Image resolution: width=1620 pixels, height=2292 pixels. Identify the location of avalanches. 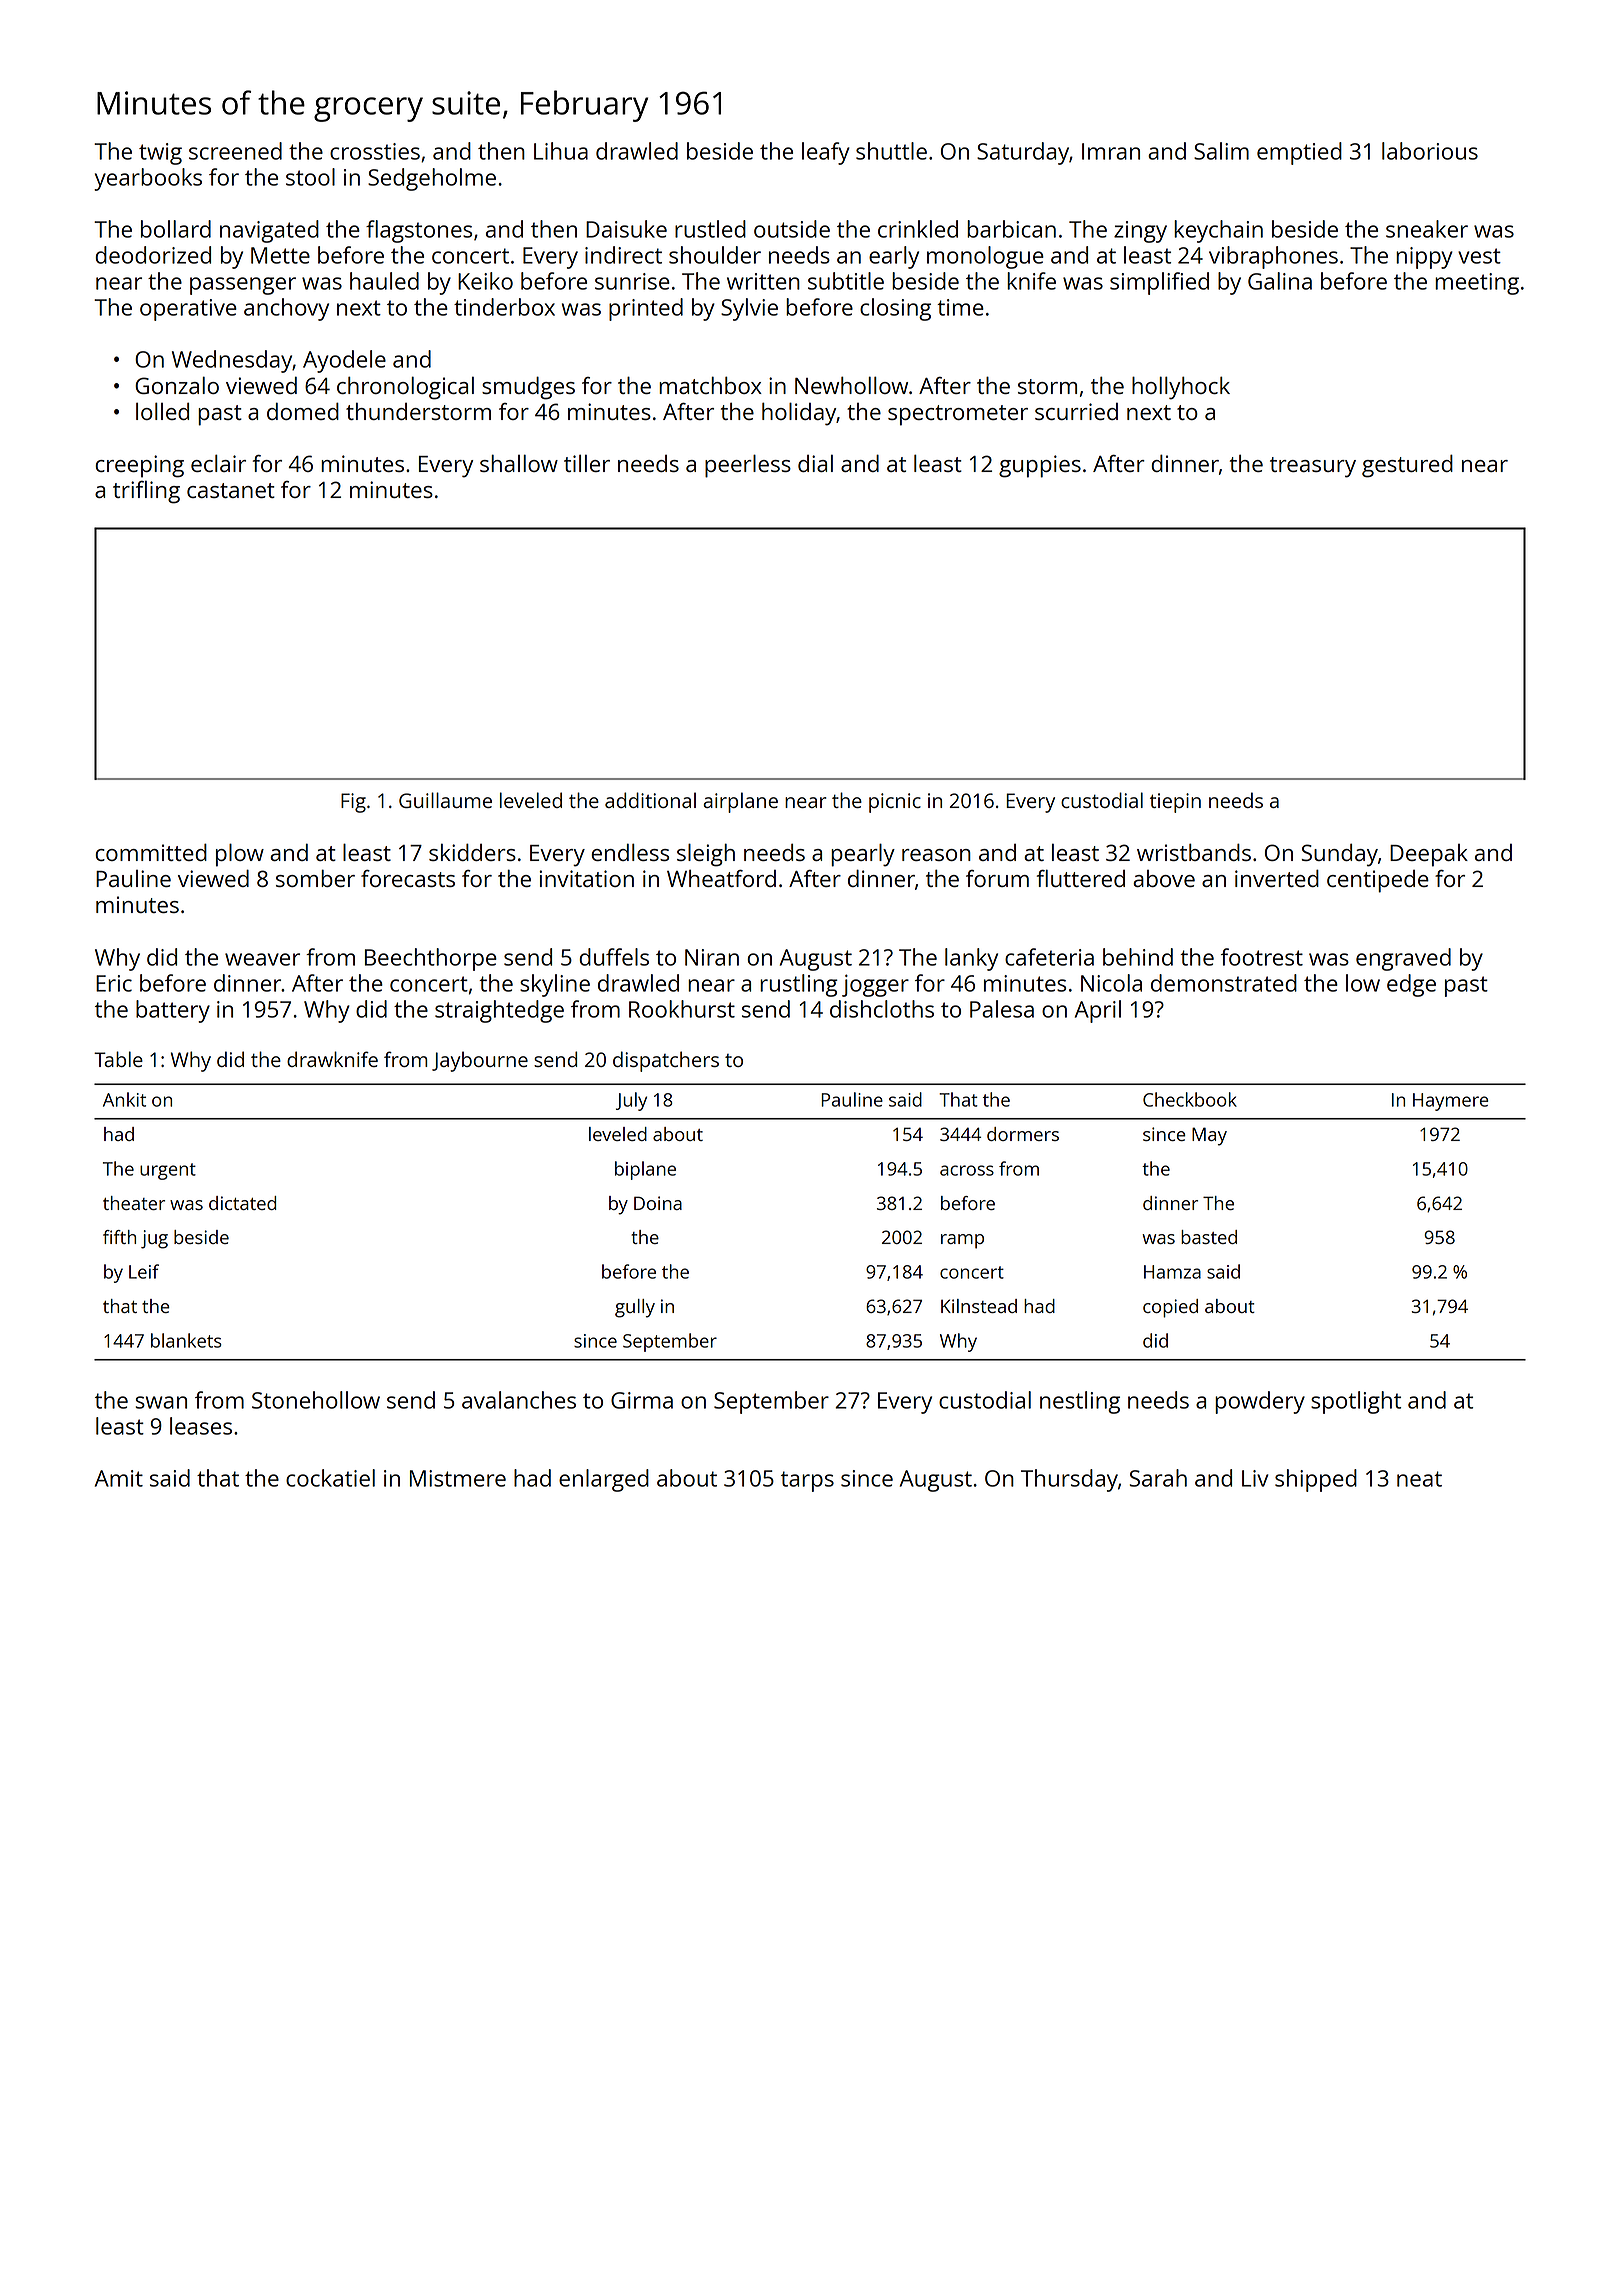
(519, 1400).
